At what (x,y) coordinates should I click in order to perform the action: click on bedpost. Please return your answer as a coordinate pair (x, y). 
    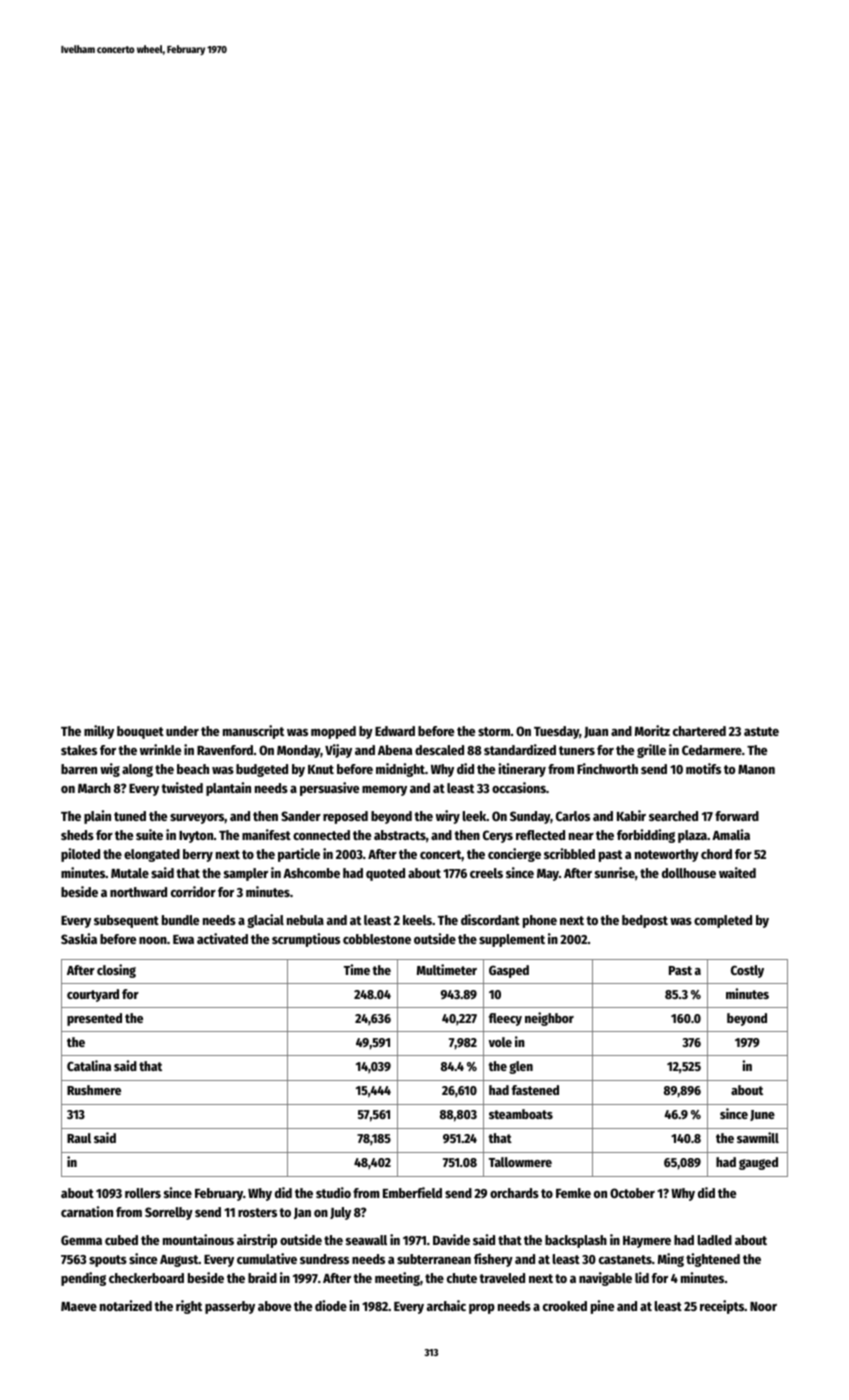
    Looking at the image, I should click on (645, 921).
